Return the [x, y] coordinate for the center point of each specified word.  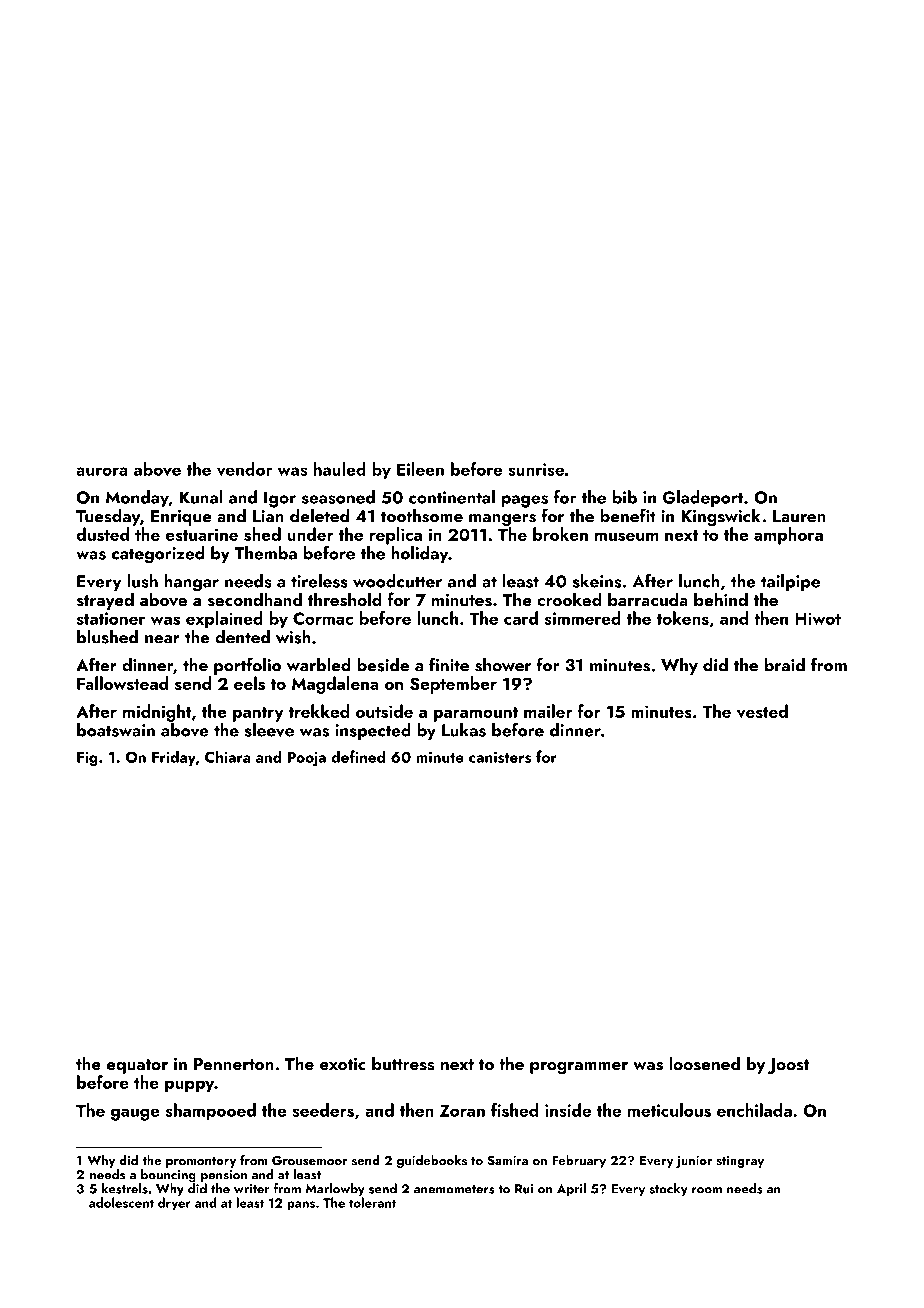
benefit [628, 515]
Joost [789, 1066]
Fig [87, 759]
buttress [403, 1063]
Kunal [201, 497]
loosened [704, 1063]
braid [785, 665]
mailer [548, 711]
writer [252, 1189]
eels [249, 683]
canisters [500, 757]
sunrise [536, 469]
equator [137, 1066]
